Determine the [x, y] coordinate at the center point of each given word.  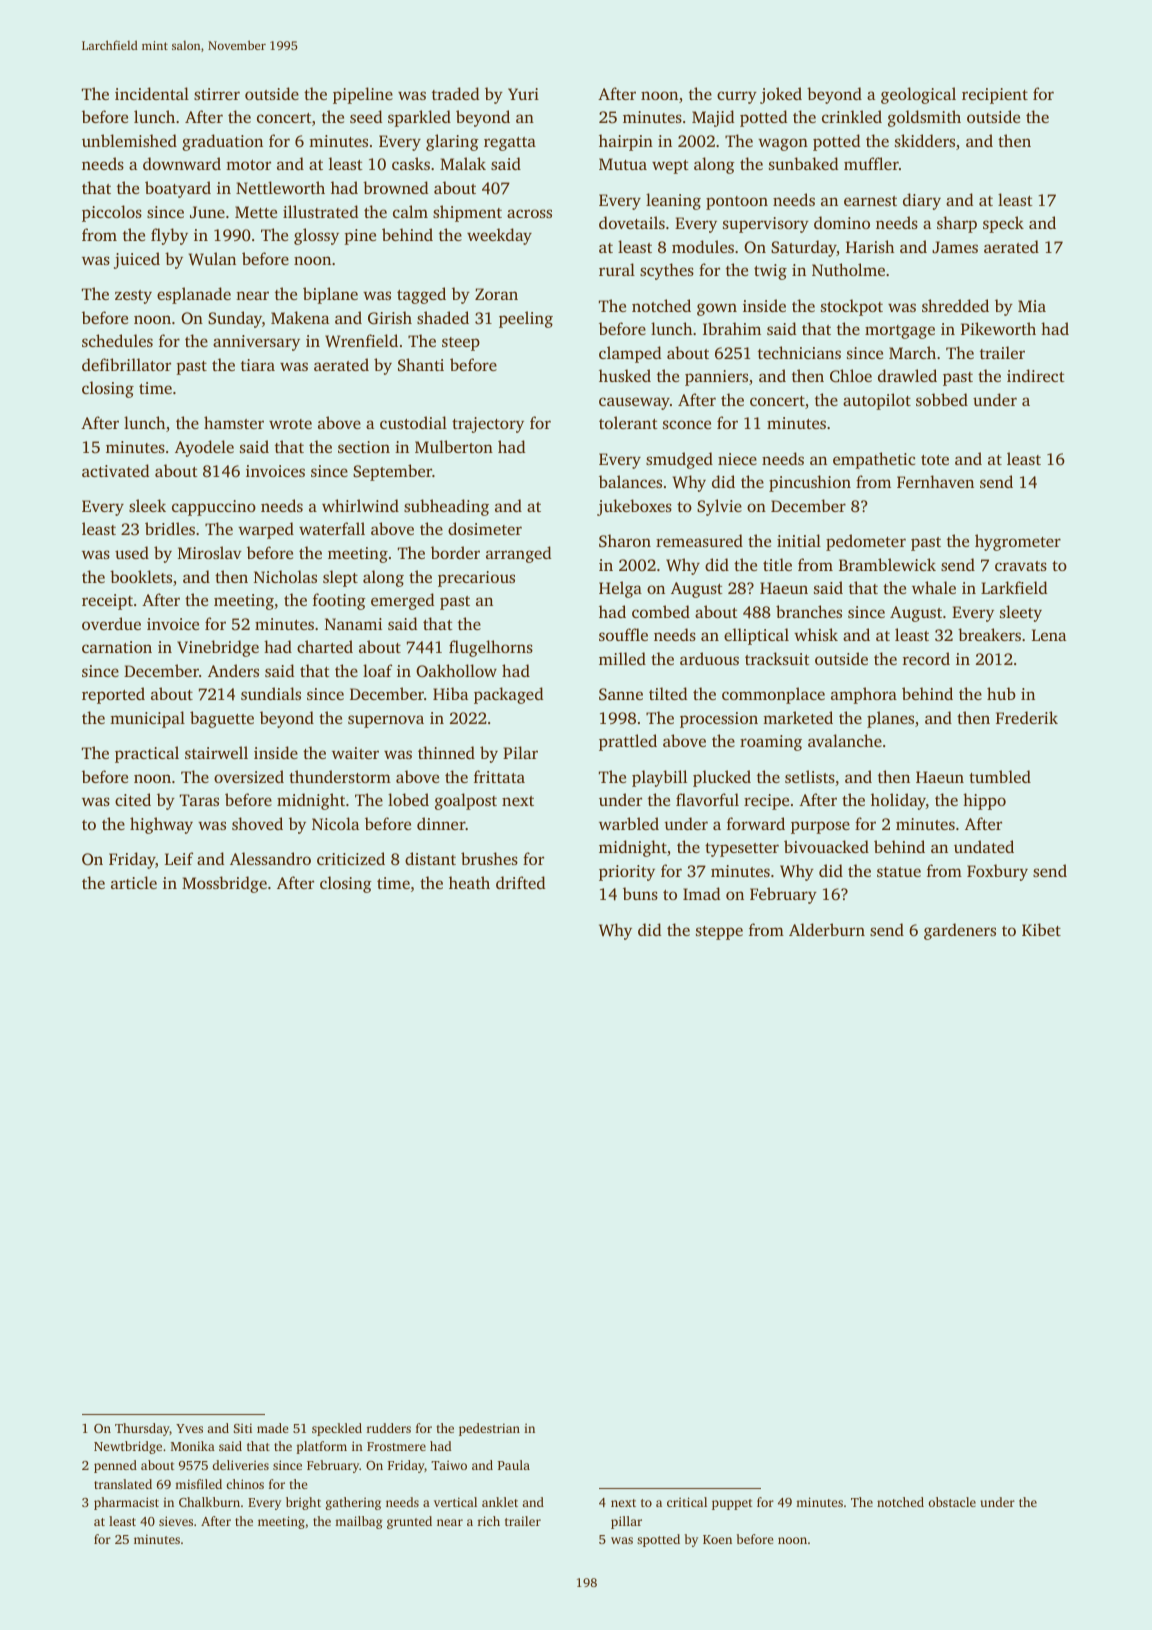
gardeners [960, 931]
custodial [413, 422]
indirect [1036, 375]
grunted [409, 1522]
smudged [679, 460]
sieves [176, 1521]
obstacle [952, 1502]
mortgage [900, 332]
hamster [234, 422]
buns [640, 893]
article [134, 882]
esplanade [194, 295]
